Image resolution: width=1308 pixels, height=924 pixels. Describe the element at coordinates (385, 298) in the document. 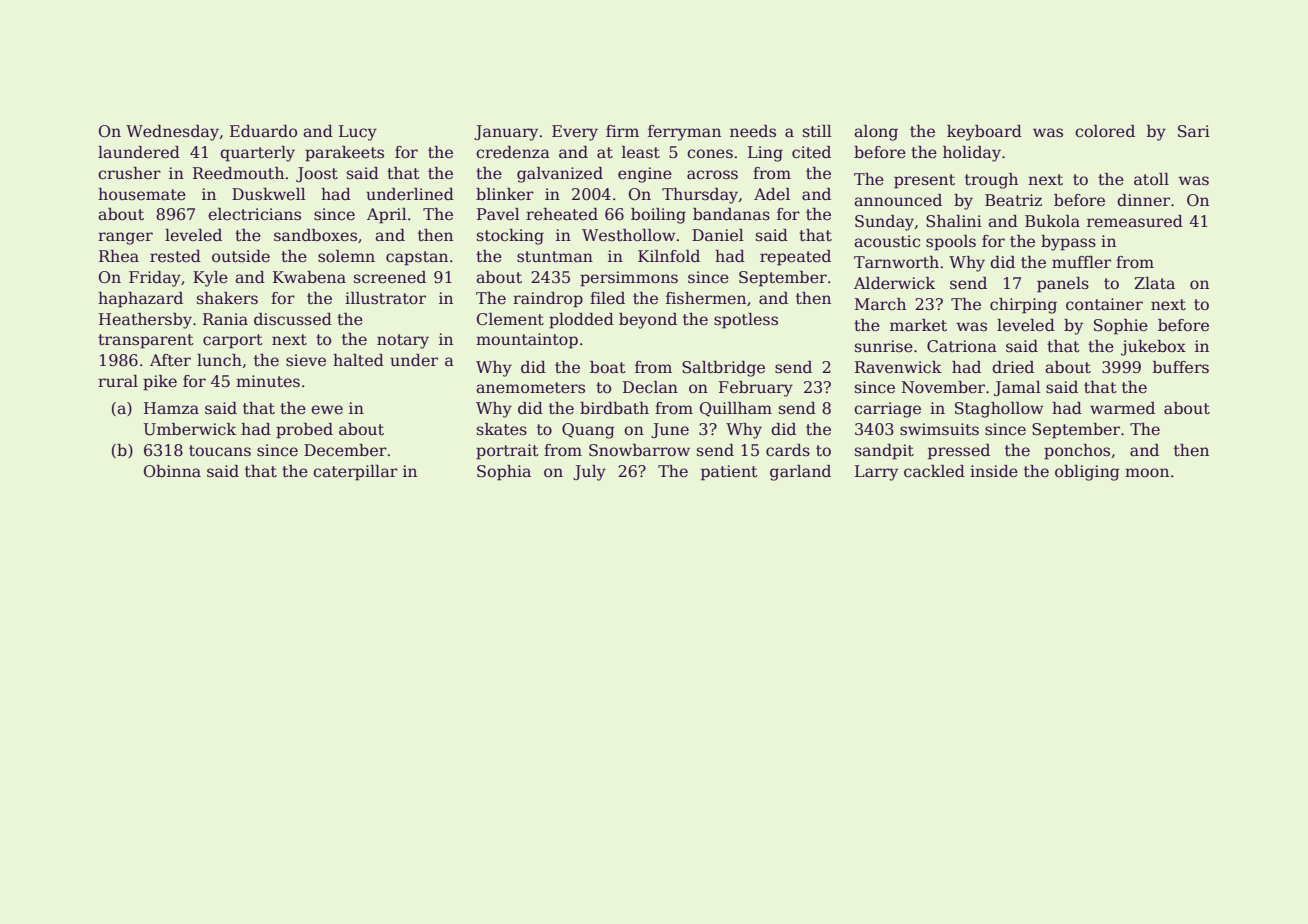

I see `illustrator` at that location.
